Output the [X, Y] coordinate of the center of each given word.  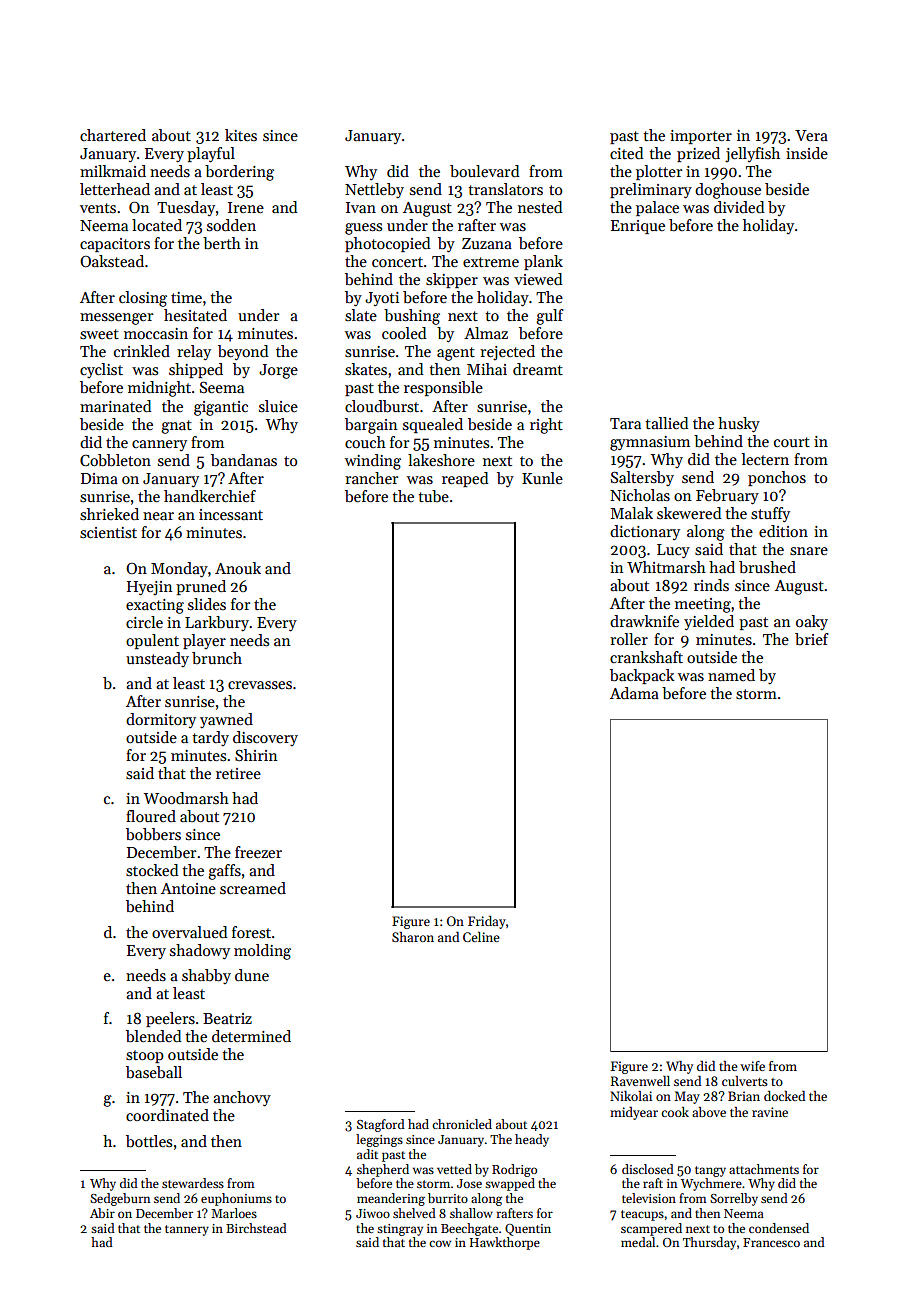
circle [144, 622]
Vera [811, 135]
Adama [634, 693]
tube [433, 496]
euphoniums [236, 1199]
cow [440, 1243]
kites [241, 135]
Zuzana [487, 243]
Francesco [771, 1242]
